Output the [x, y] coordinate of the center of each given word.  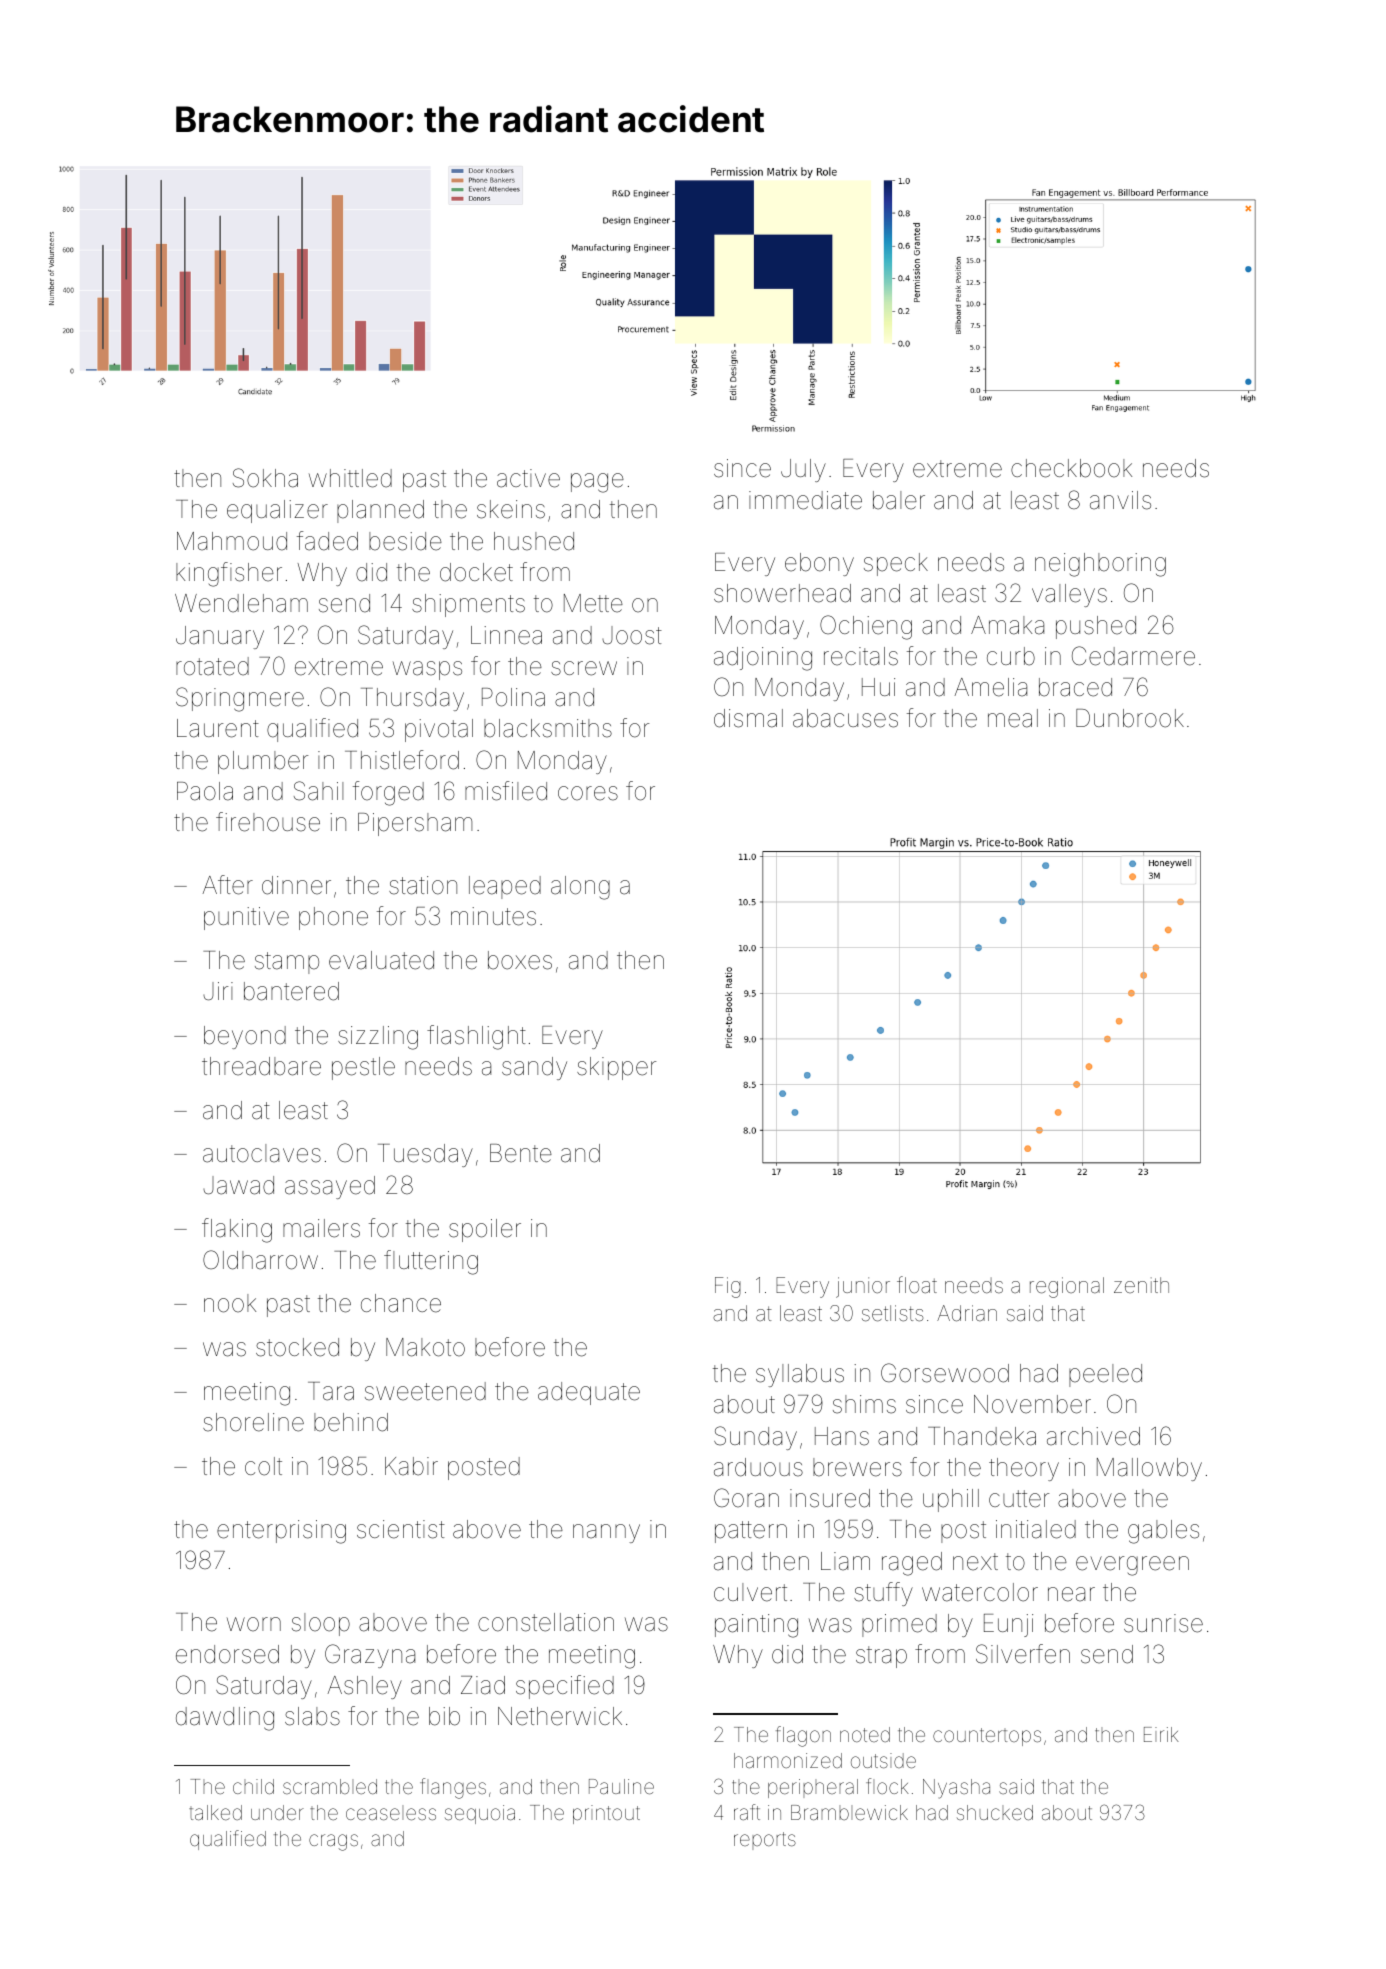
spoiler [485, 1230]
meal [1013, 718]
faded [327, 541]
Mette [593, 603]
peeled [1105, 1375]
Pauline [621, 1786]
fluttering [431, 1262]
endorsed [227, 1654]
